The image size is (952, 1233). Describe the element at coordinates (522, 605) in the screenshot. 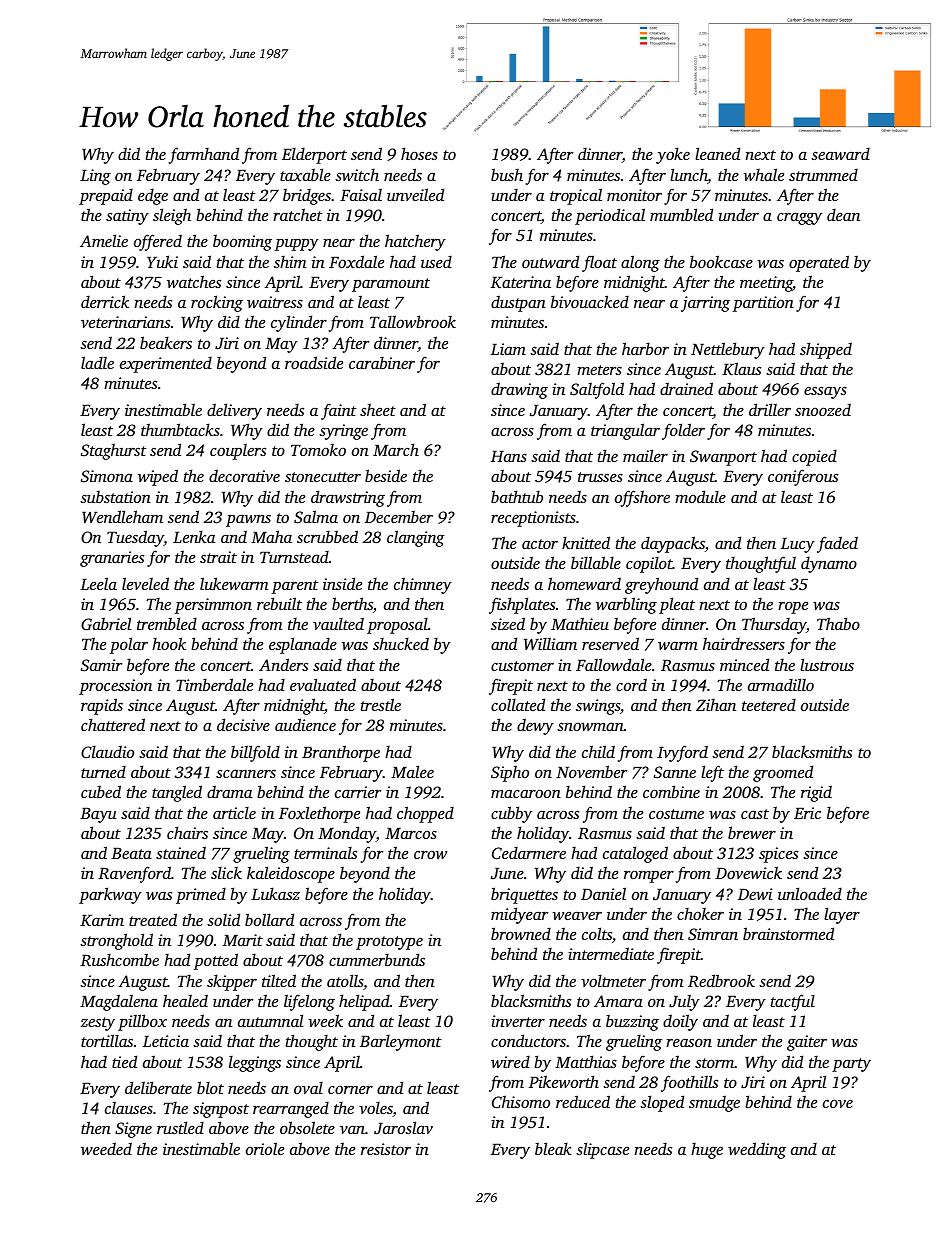

I see `fishplates` at that location.
